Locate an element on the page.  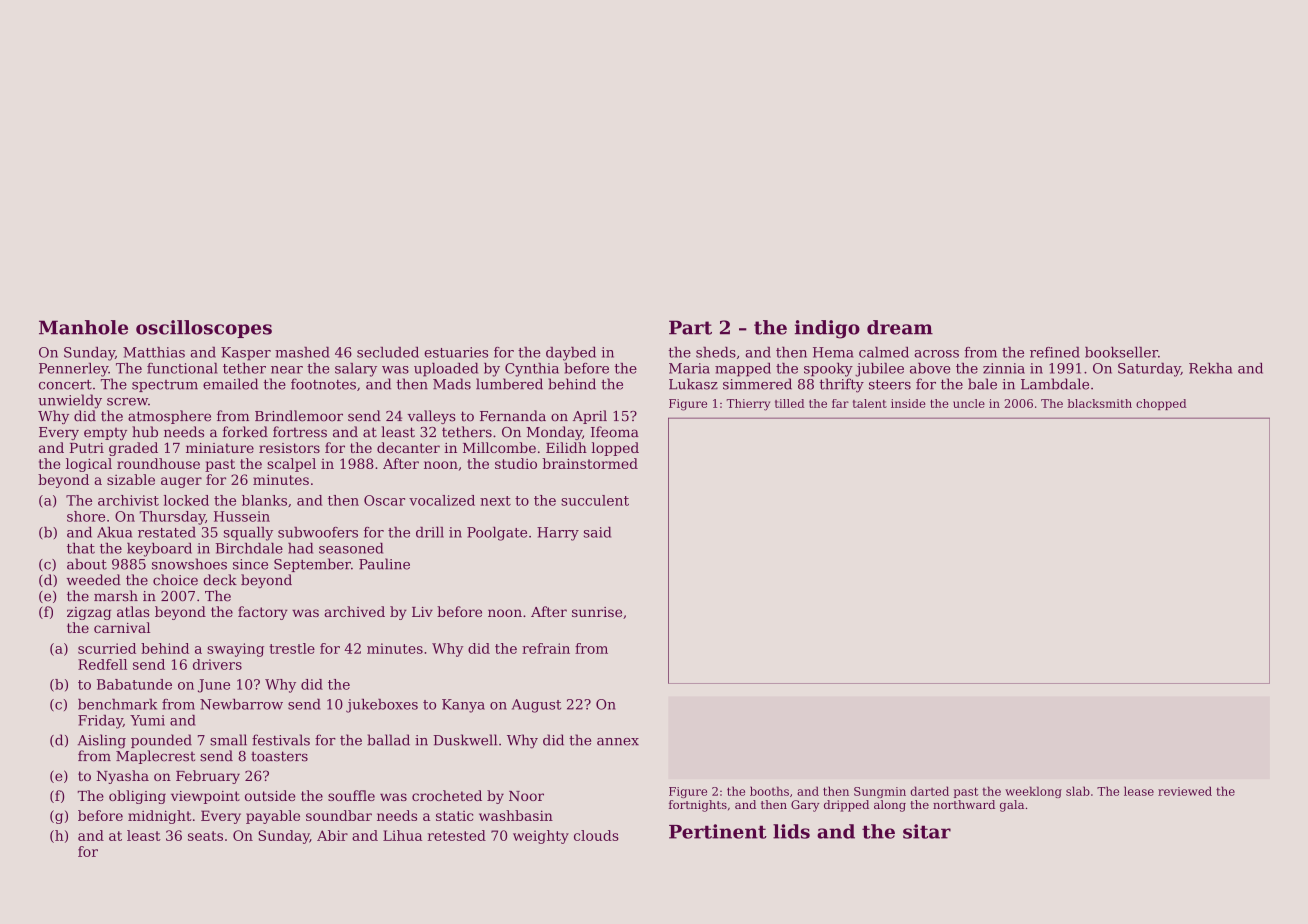
brainstormed is located at coordinates (590, 463).
